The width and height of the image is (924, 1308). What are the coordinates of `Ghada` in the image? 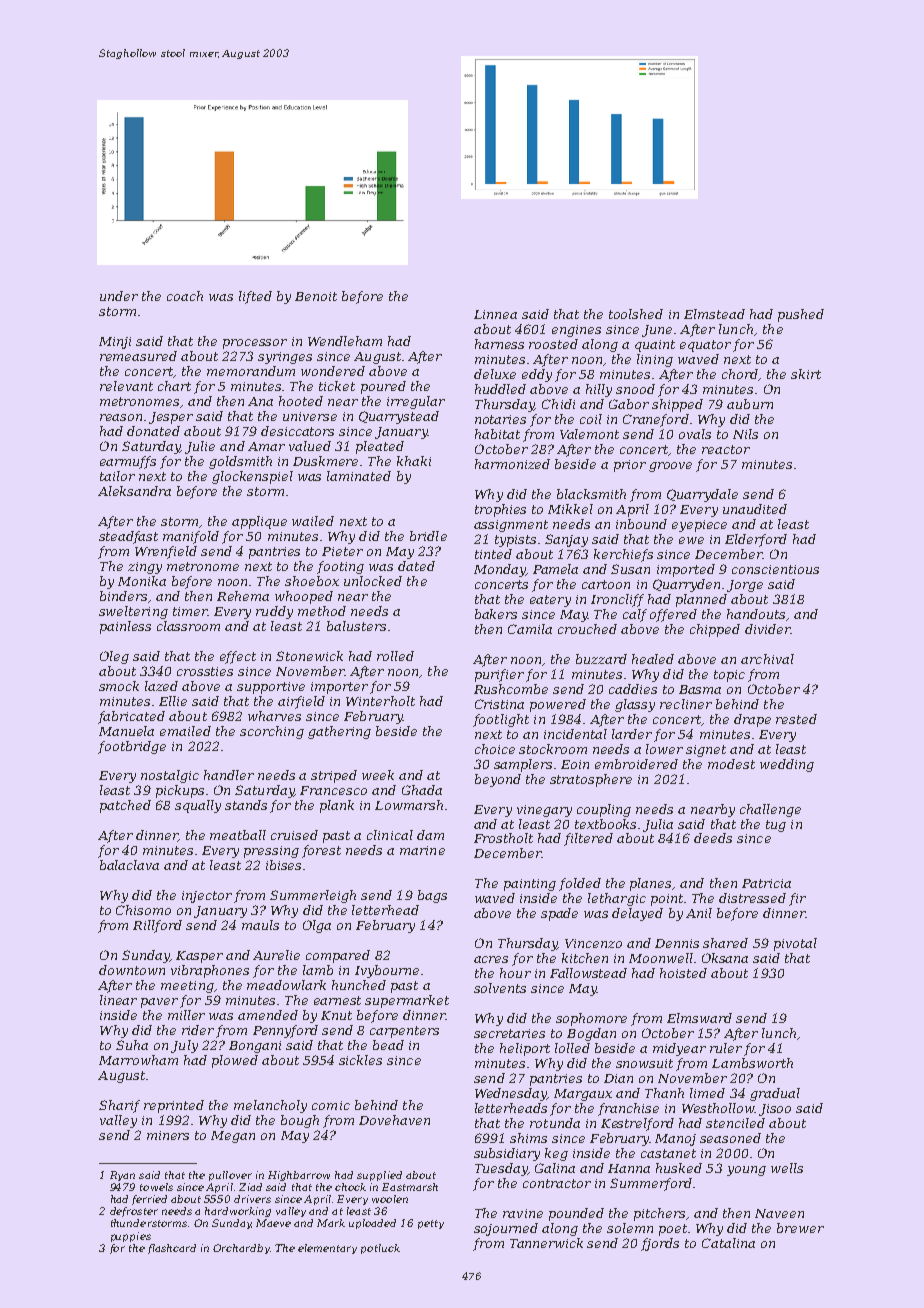 It's located at (422, 790).
